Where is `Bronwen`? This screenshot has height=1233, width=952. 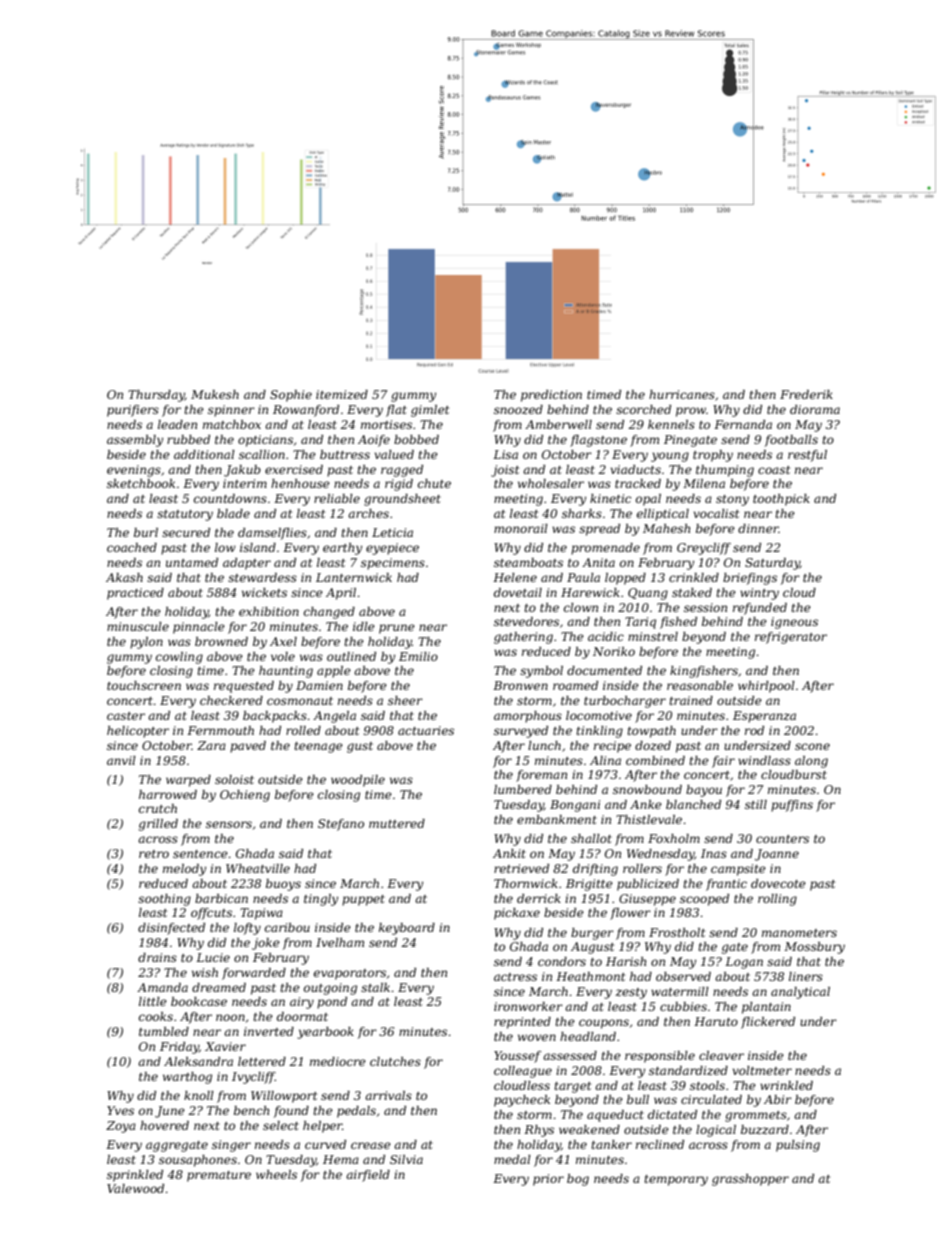
Bronwen is located at coordinates (520, 685).
